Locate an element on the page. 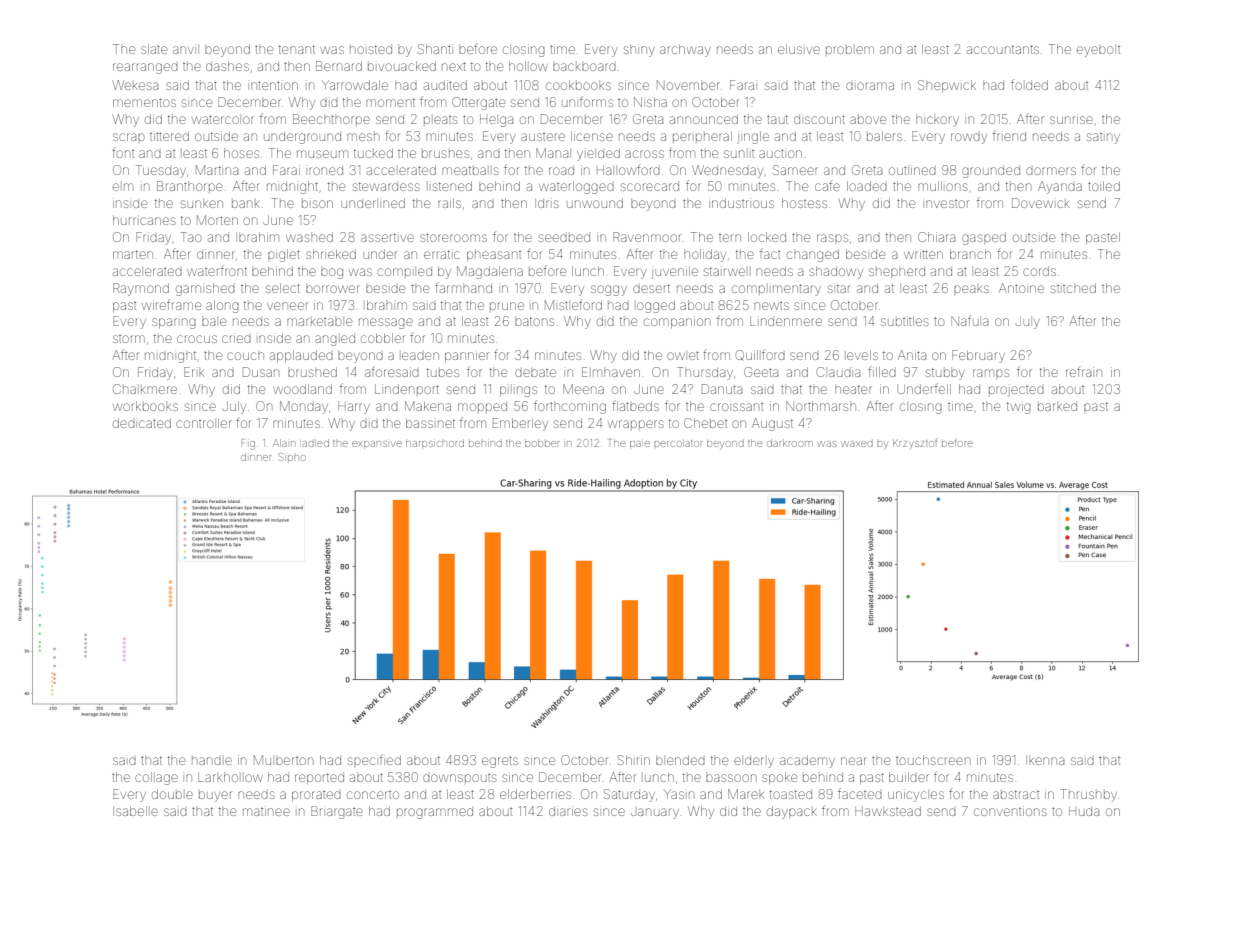 The height and width of the document is (952, 1233). waxed is located at coordinates (857, 444).
